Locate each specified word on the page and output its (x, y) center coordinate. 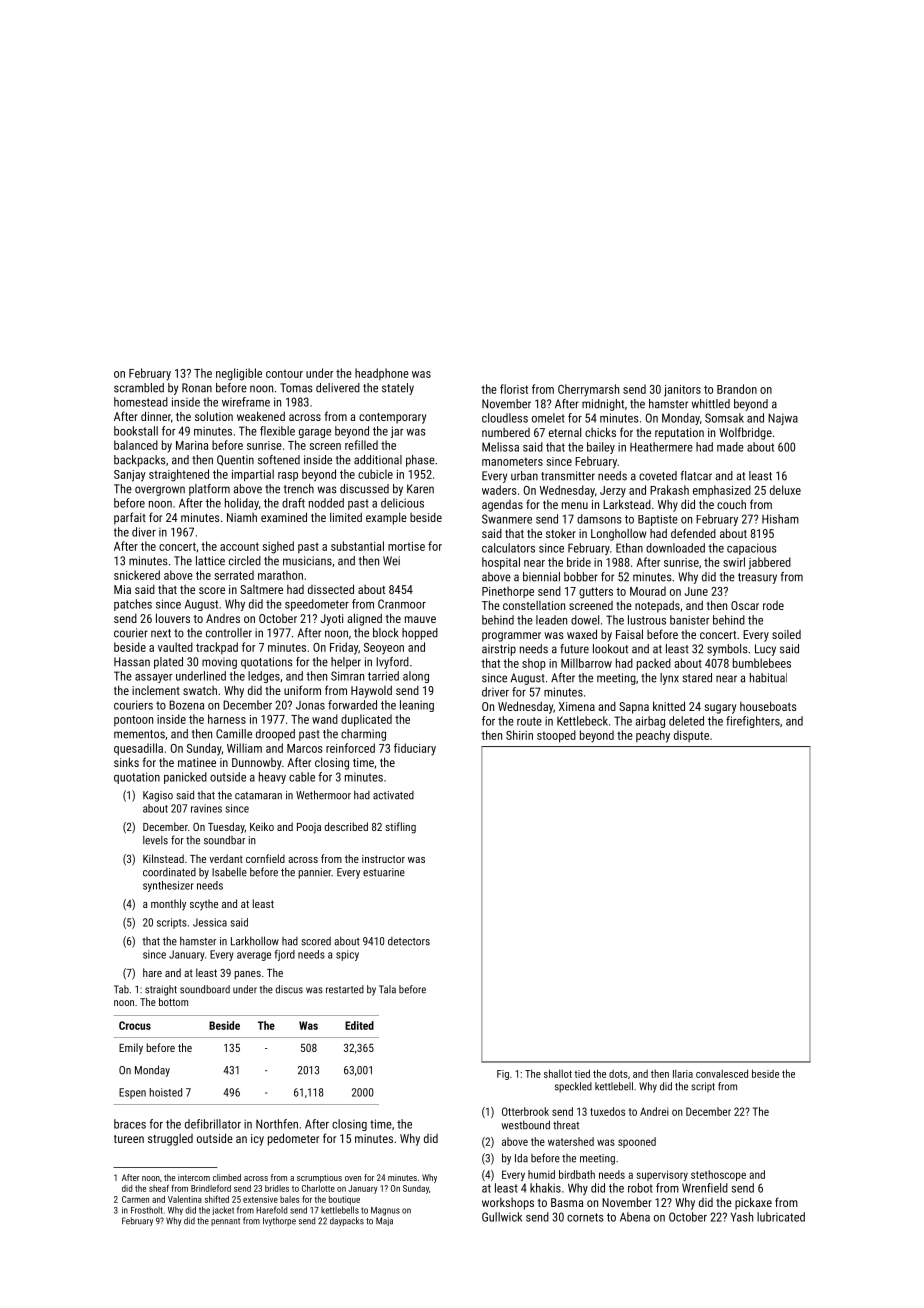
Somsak (724, 418)
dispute (691, 736)
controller (229, 633)
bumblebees (762, 663)
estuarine (384, 872)
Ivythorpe (279, 1221)
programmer (511, 637)
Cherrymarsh (588, 390)
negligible (239, 374)
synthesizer (168, 886)
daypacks (347, 1221)
